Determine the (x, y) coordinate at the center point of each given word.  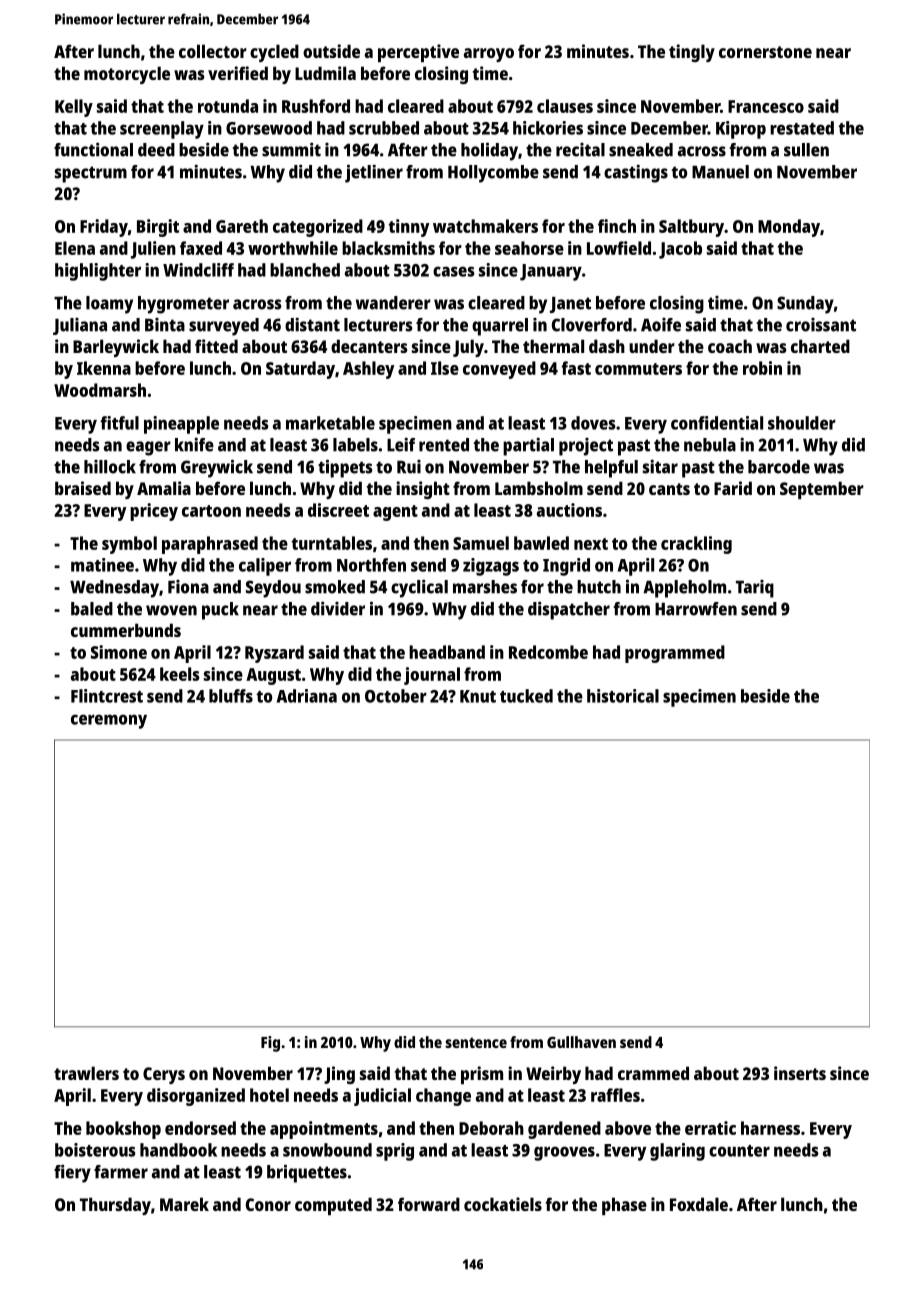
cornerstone (765, 52)
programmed (675, 654)
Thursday (115, 1206)
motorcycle (127, 75)
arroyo (489, 55)
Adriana (307, 696)
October (396, 696)
